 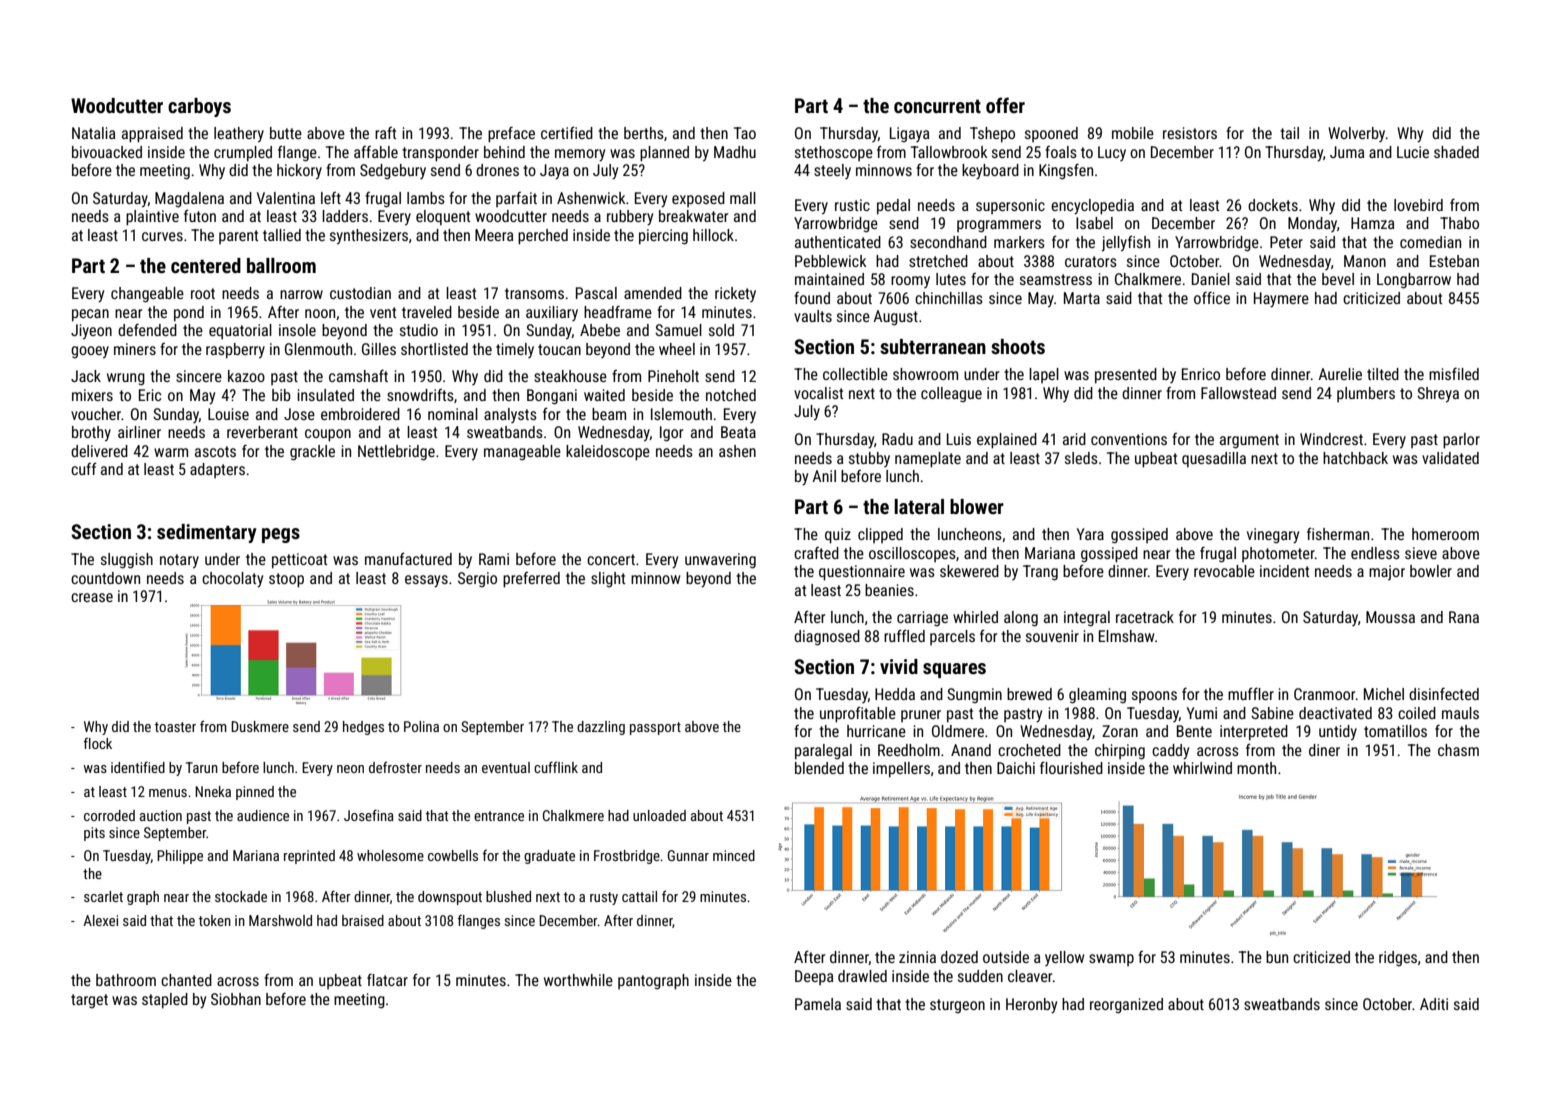 I want to click on stoop, so click(x=286, y=580).
